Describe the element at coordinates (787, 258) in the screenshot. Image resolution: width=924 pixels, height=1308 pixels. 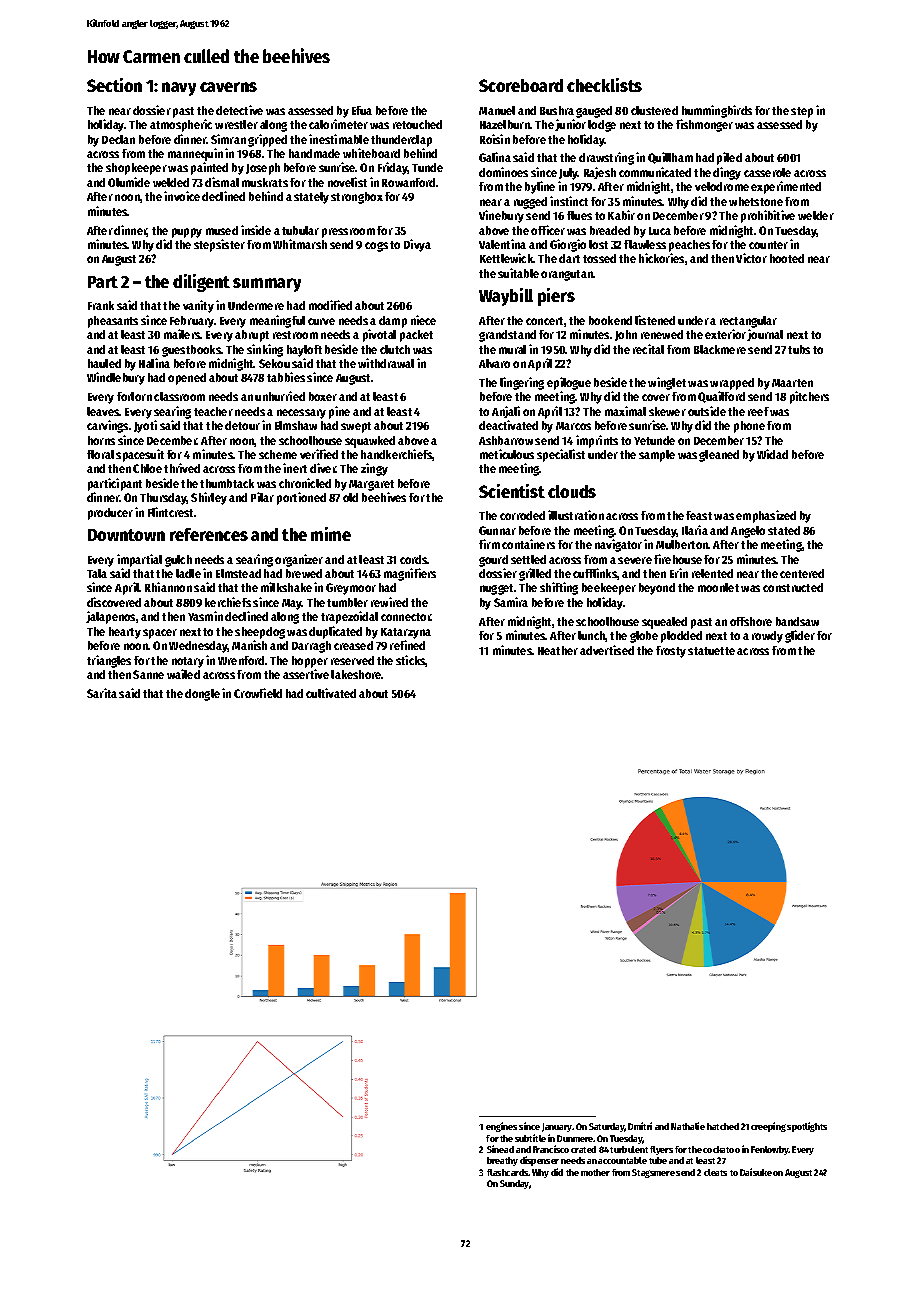
I see `hooted` at that location.
